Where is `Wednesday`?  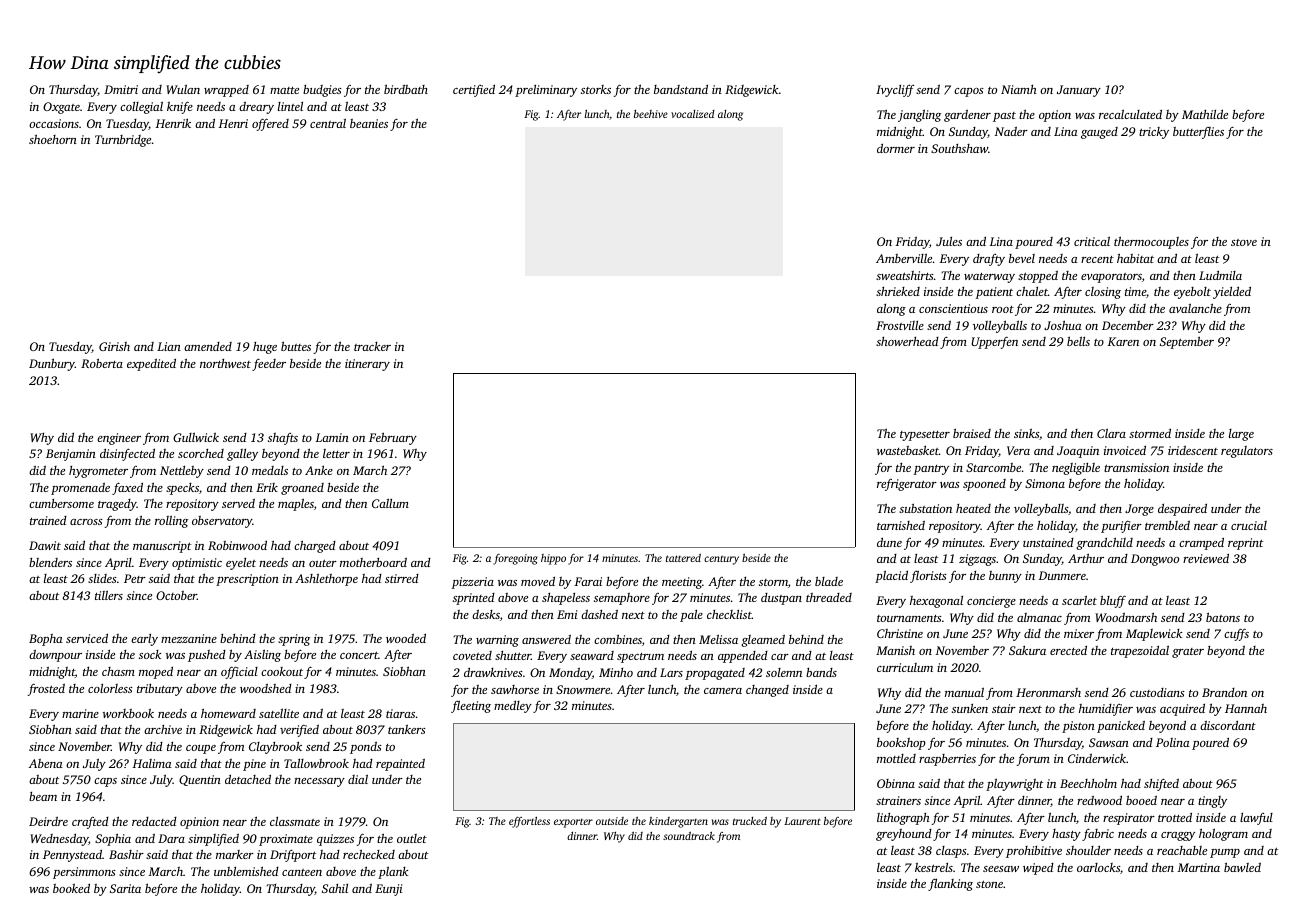 Wednesday is located at coordinates (59, 839).
